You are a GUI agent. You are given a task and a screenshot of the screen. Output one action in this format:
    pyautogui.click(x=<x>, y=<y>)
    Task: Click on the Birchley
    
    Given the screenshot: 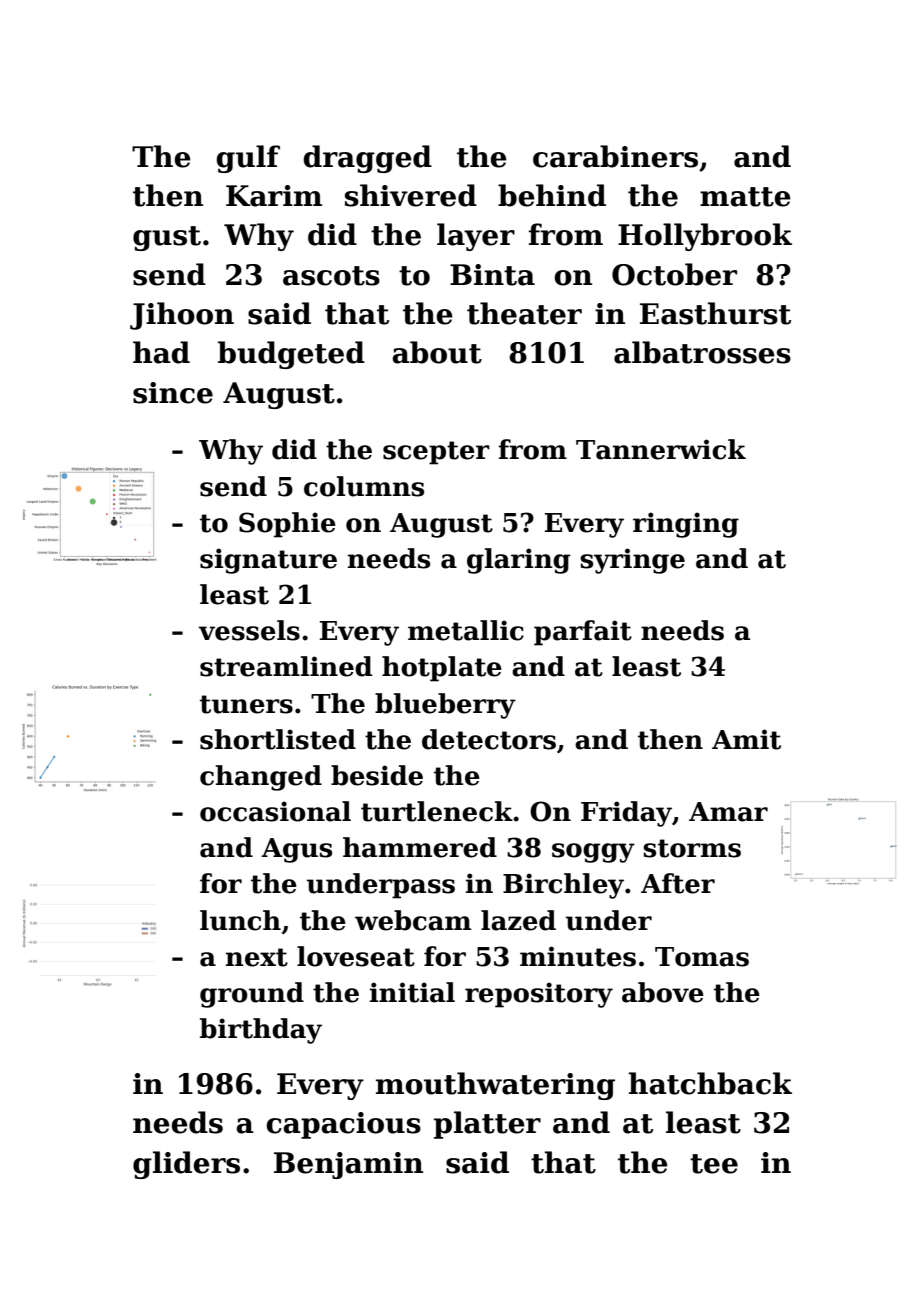 What is the action you would take?
    pyautogui.click(x=563, y=886)
